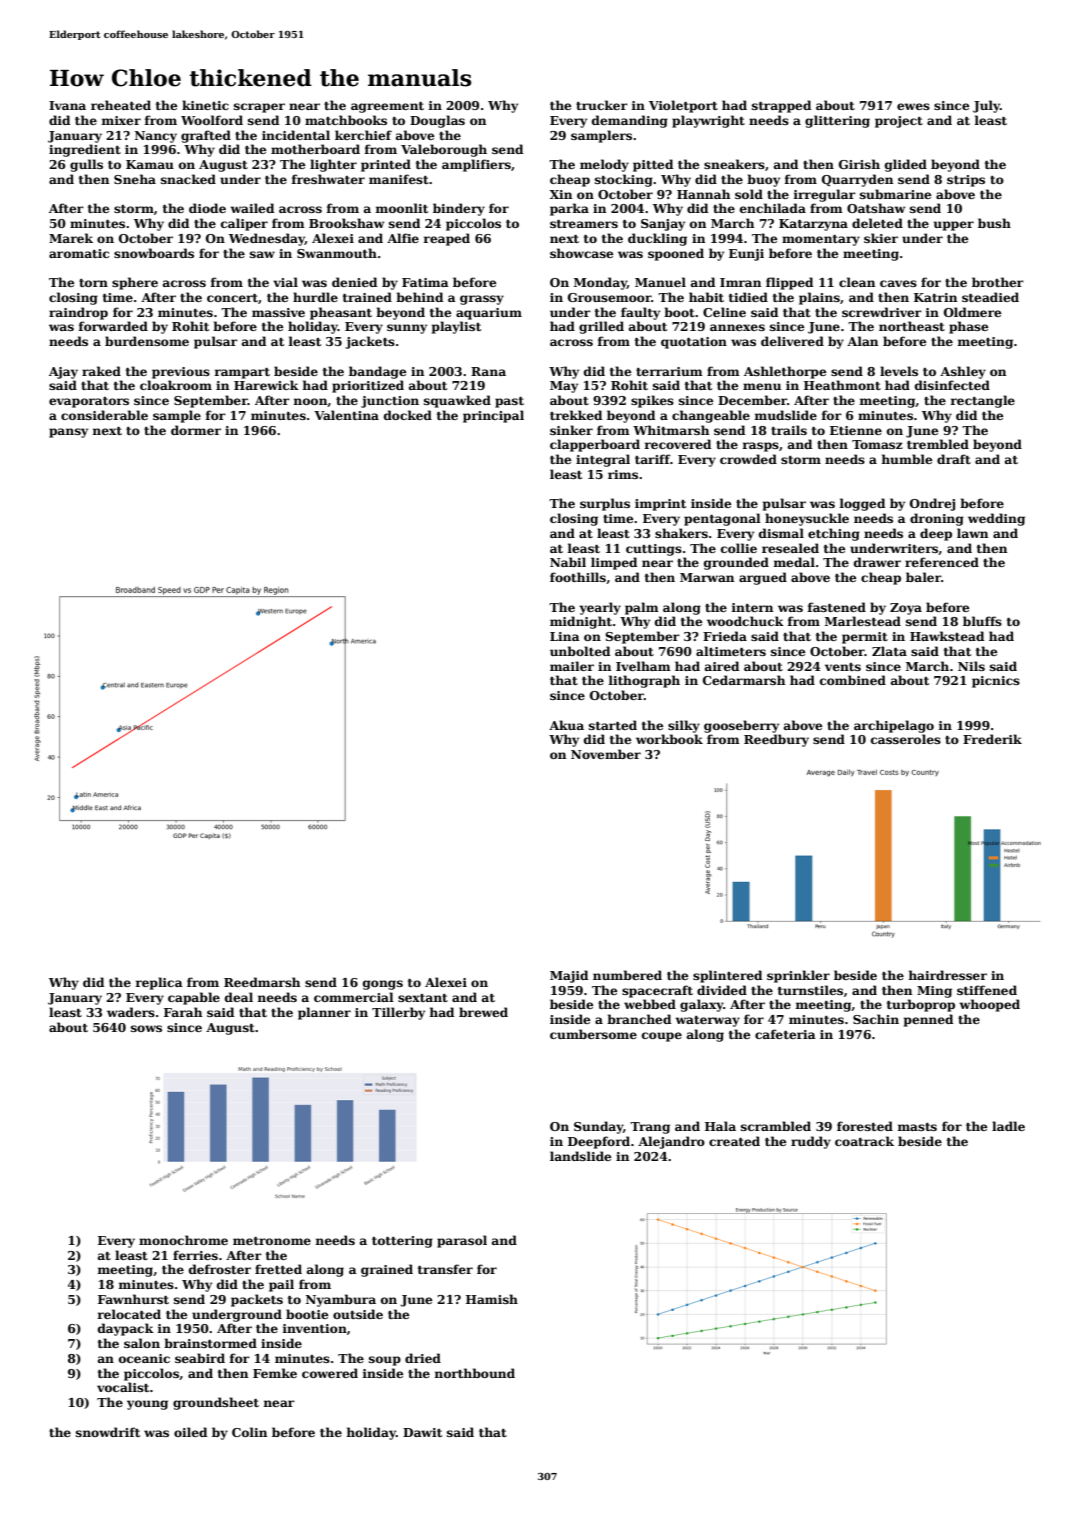  I want to click on metronome, so click(272, 1241).
